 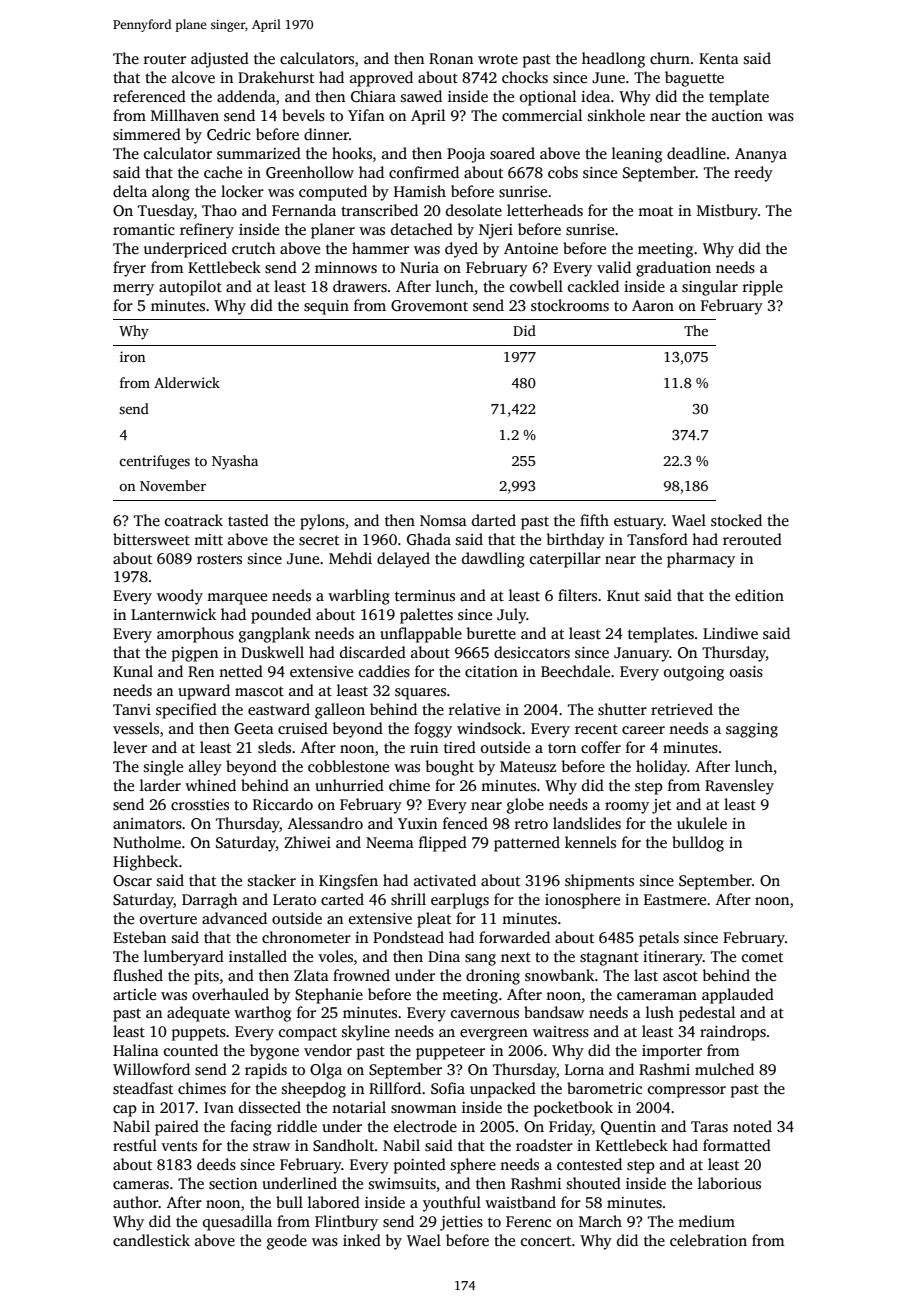 What do you see at coordinates (171, 193) in the screenshot?
I see `along` at bounding box center [171, 193].
